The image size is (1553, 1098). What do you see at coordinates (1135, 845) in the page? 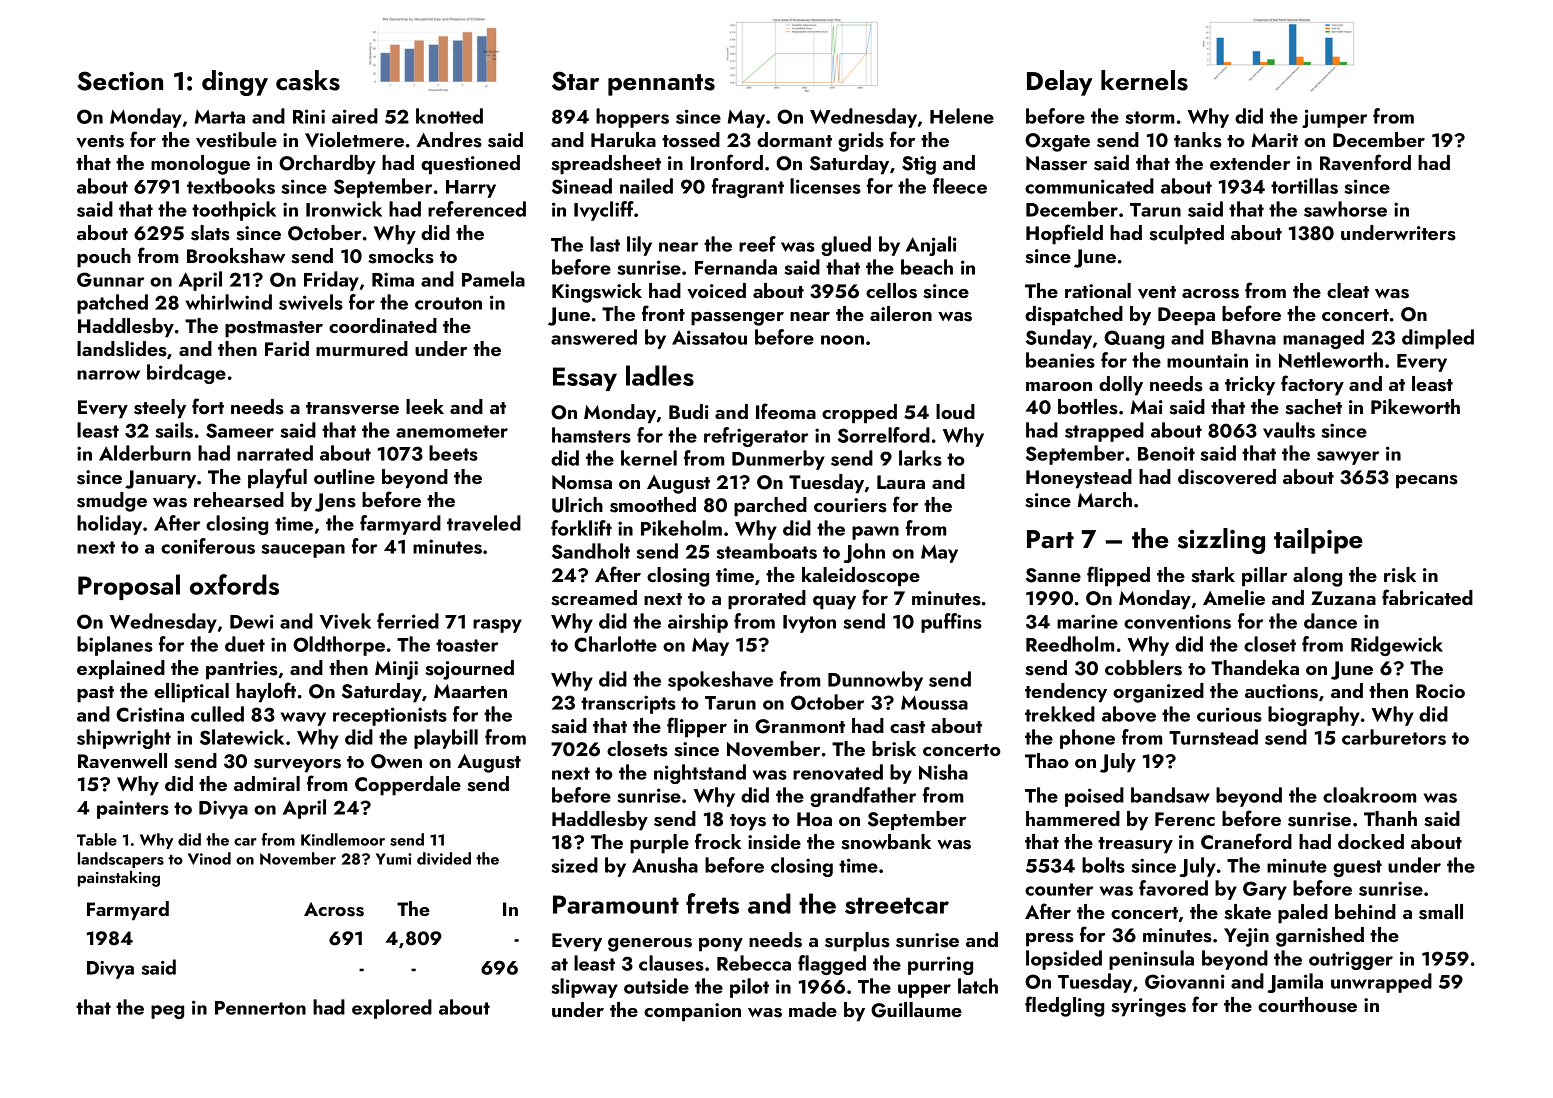
I see `treasury` at bounding box center [1135, 845].
